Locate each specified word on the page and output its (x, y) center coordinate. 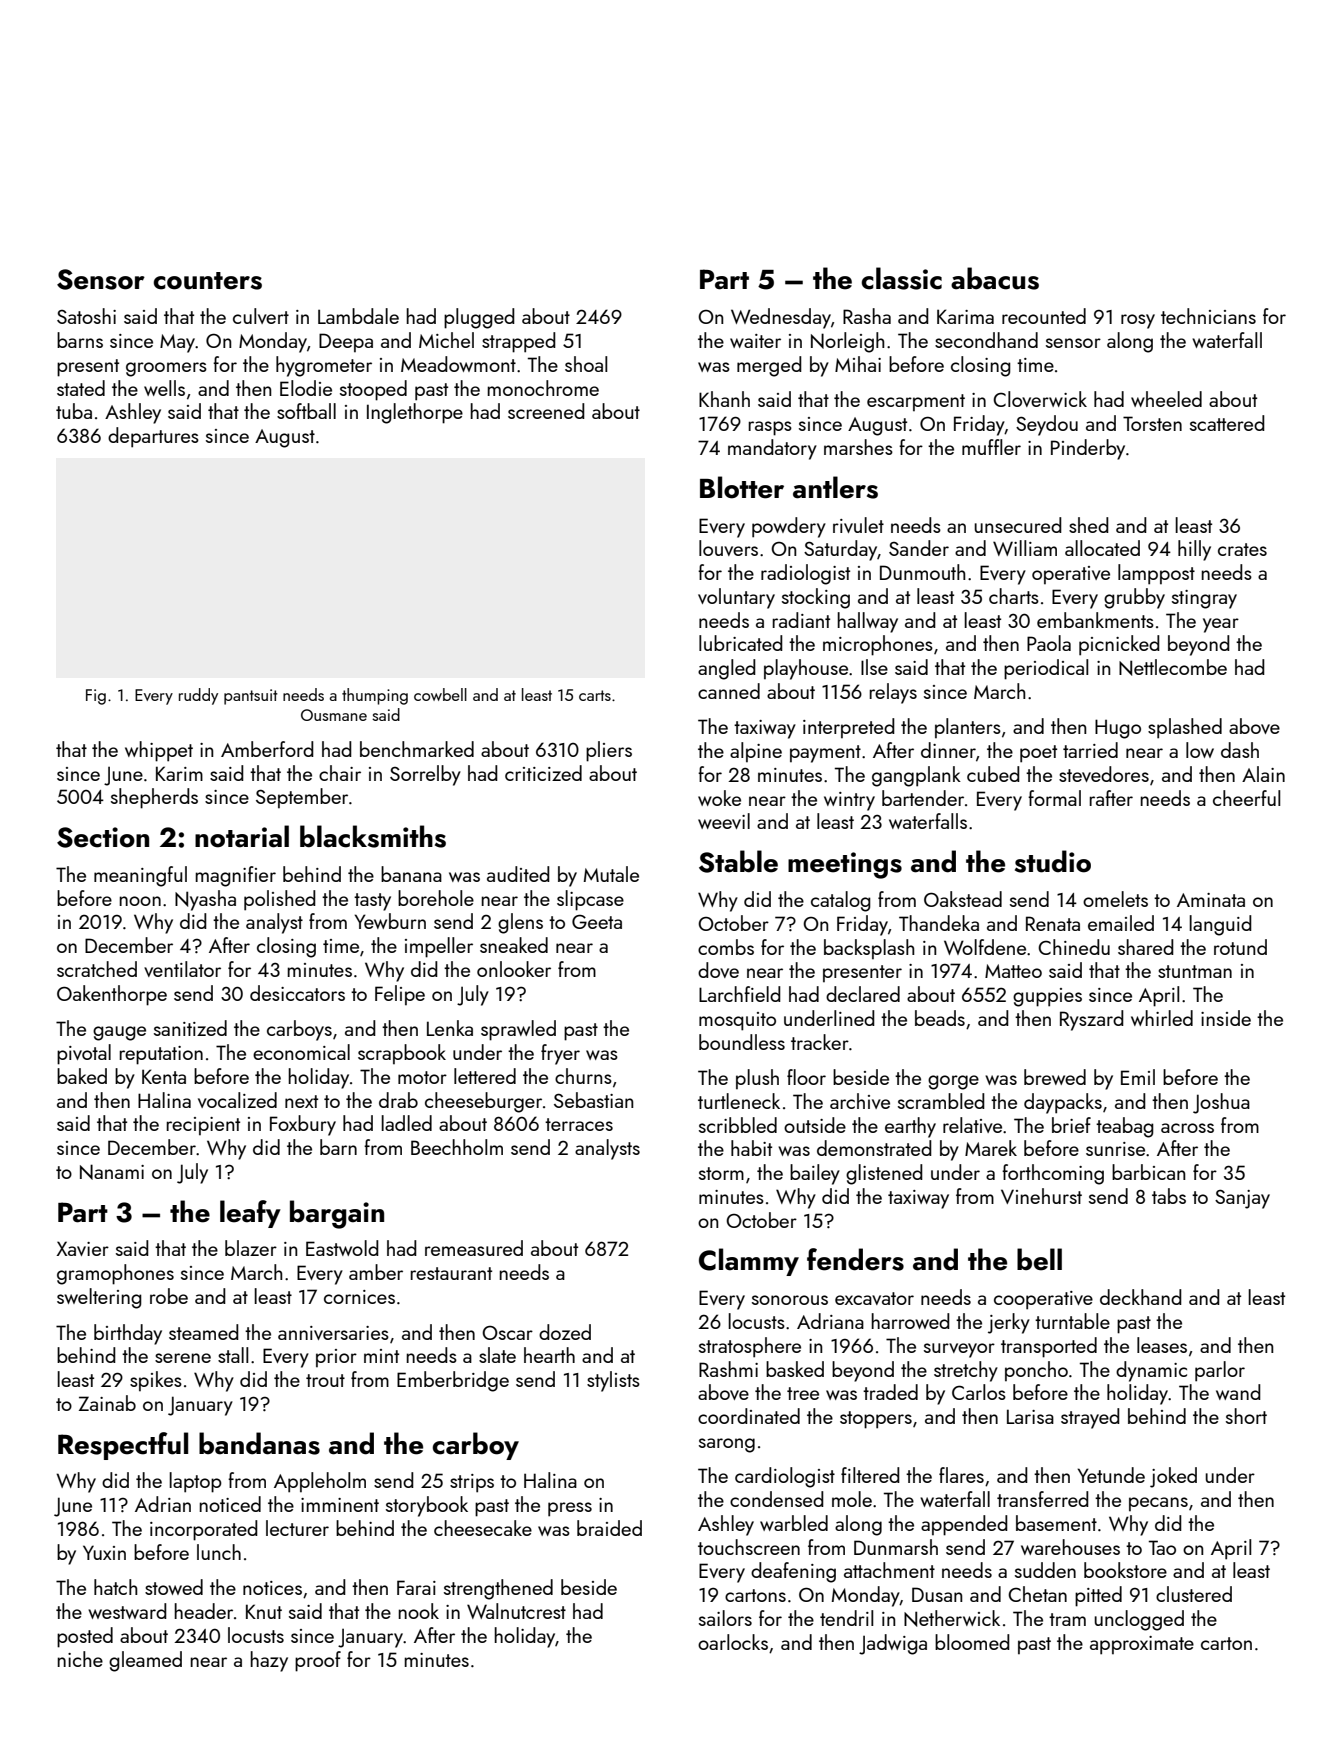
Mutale (611, 874)
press (570, 1509)
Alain (1263, 774)
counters (207, 281)
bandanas (259, 1443)
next (301, 1101)
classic (901, 278)
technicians (1208, 316)
